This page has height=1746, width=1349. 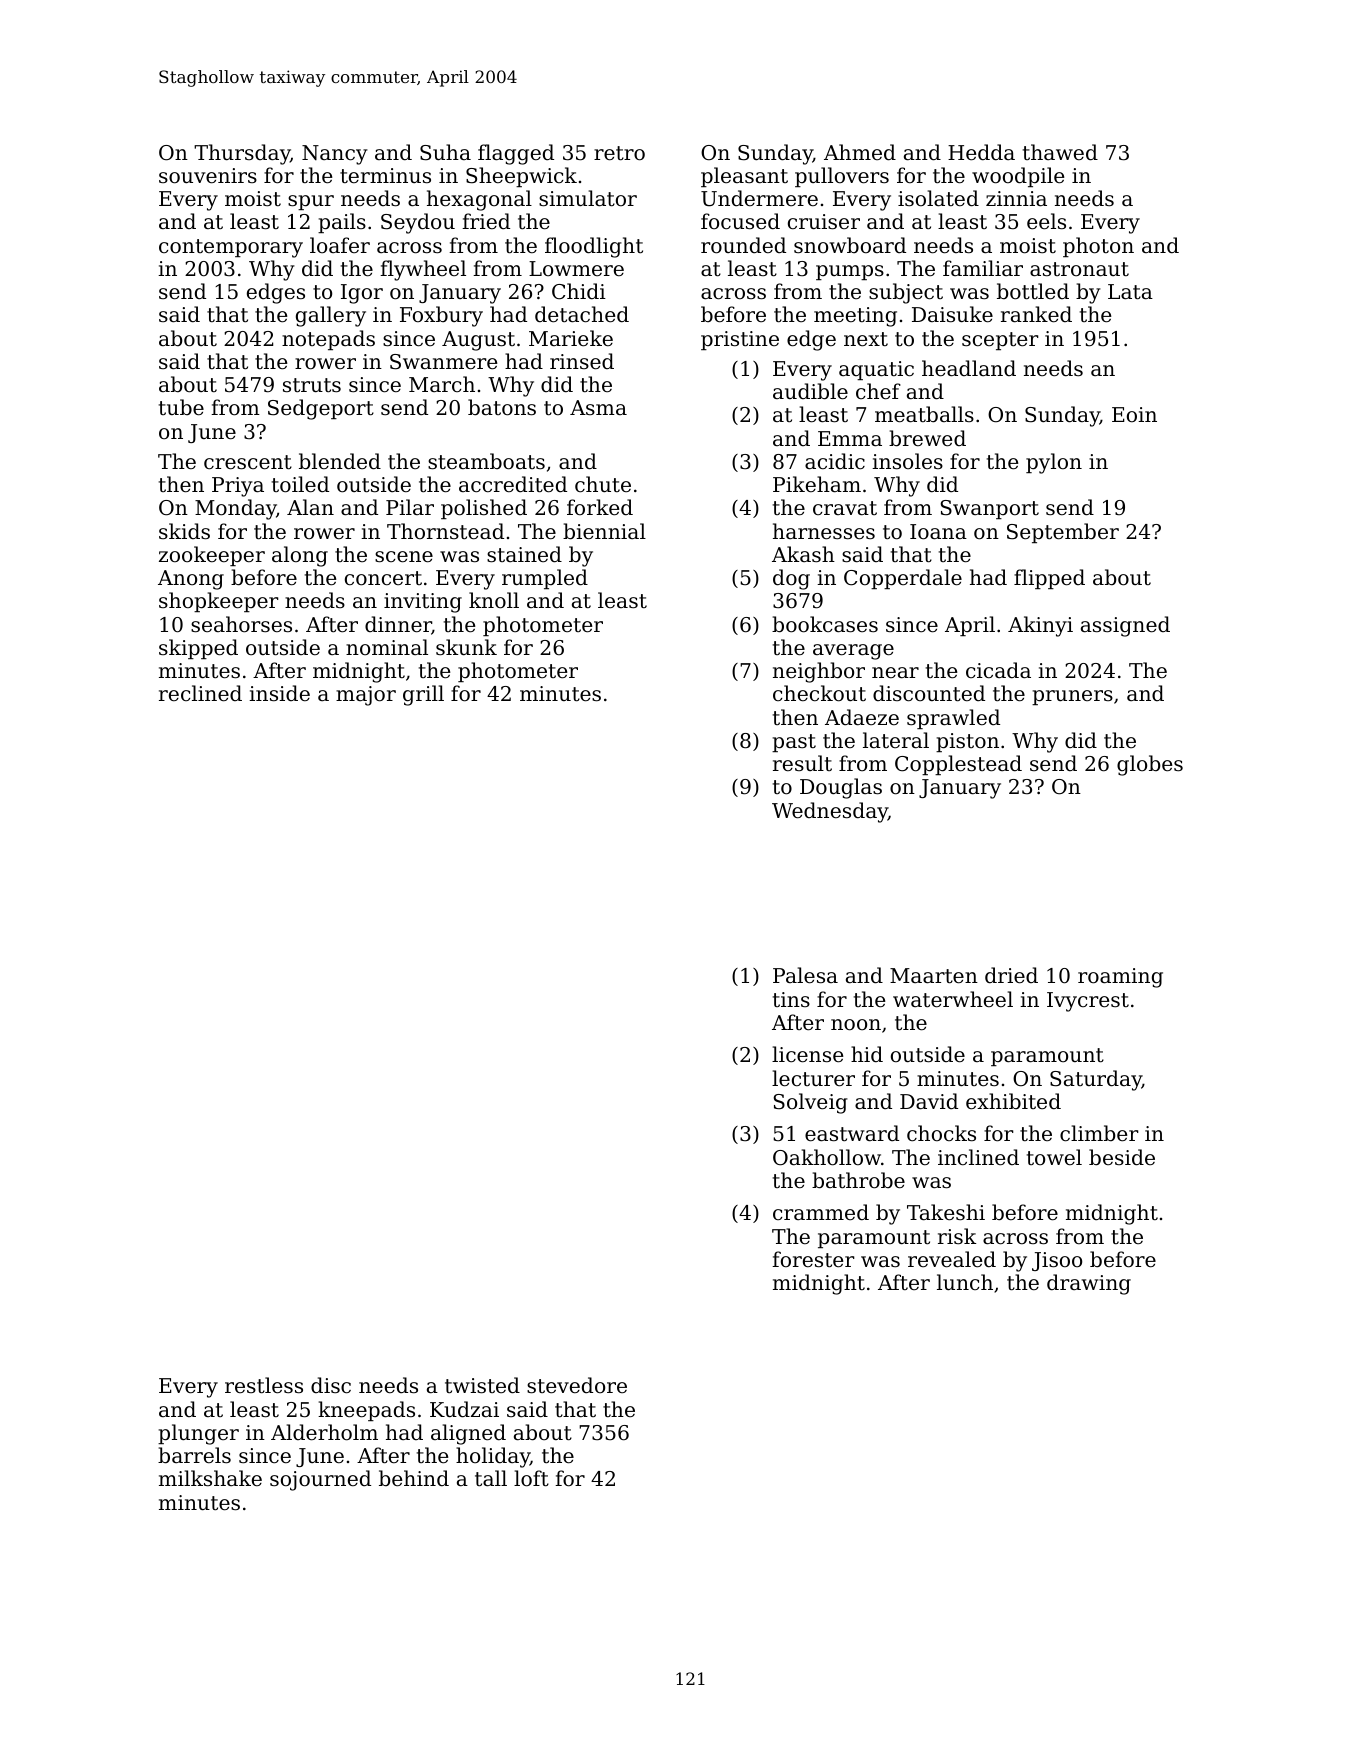 I want to click on inside, so click(x=279, y=693).
